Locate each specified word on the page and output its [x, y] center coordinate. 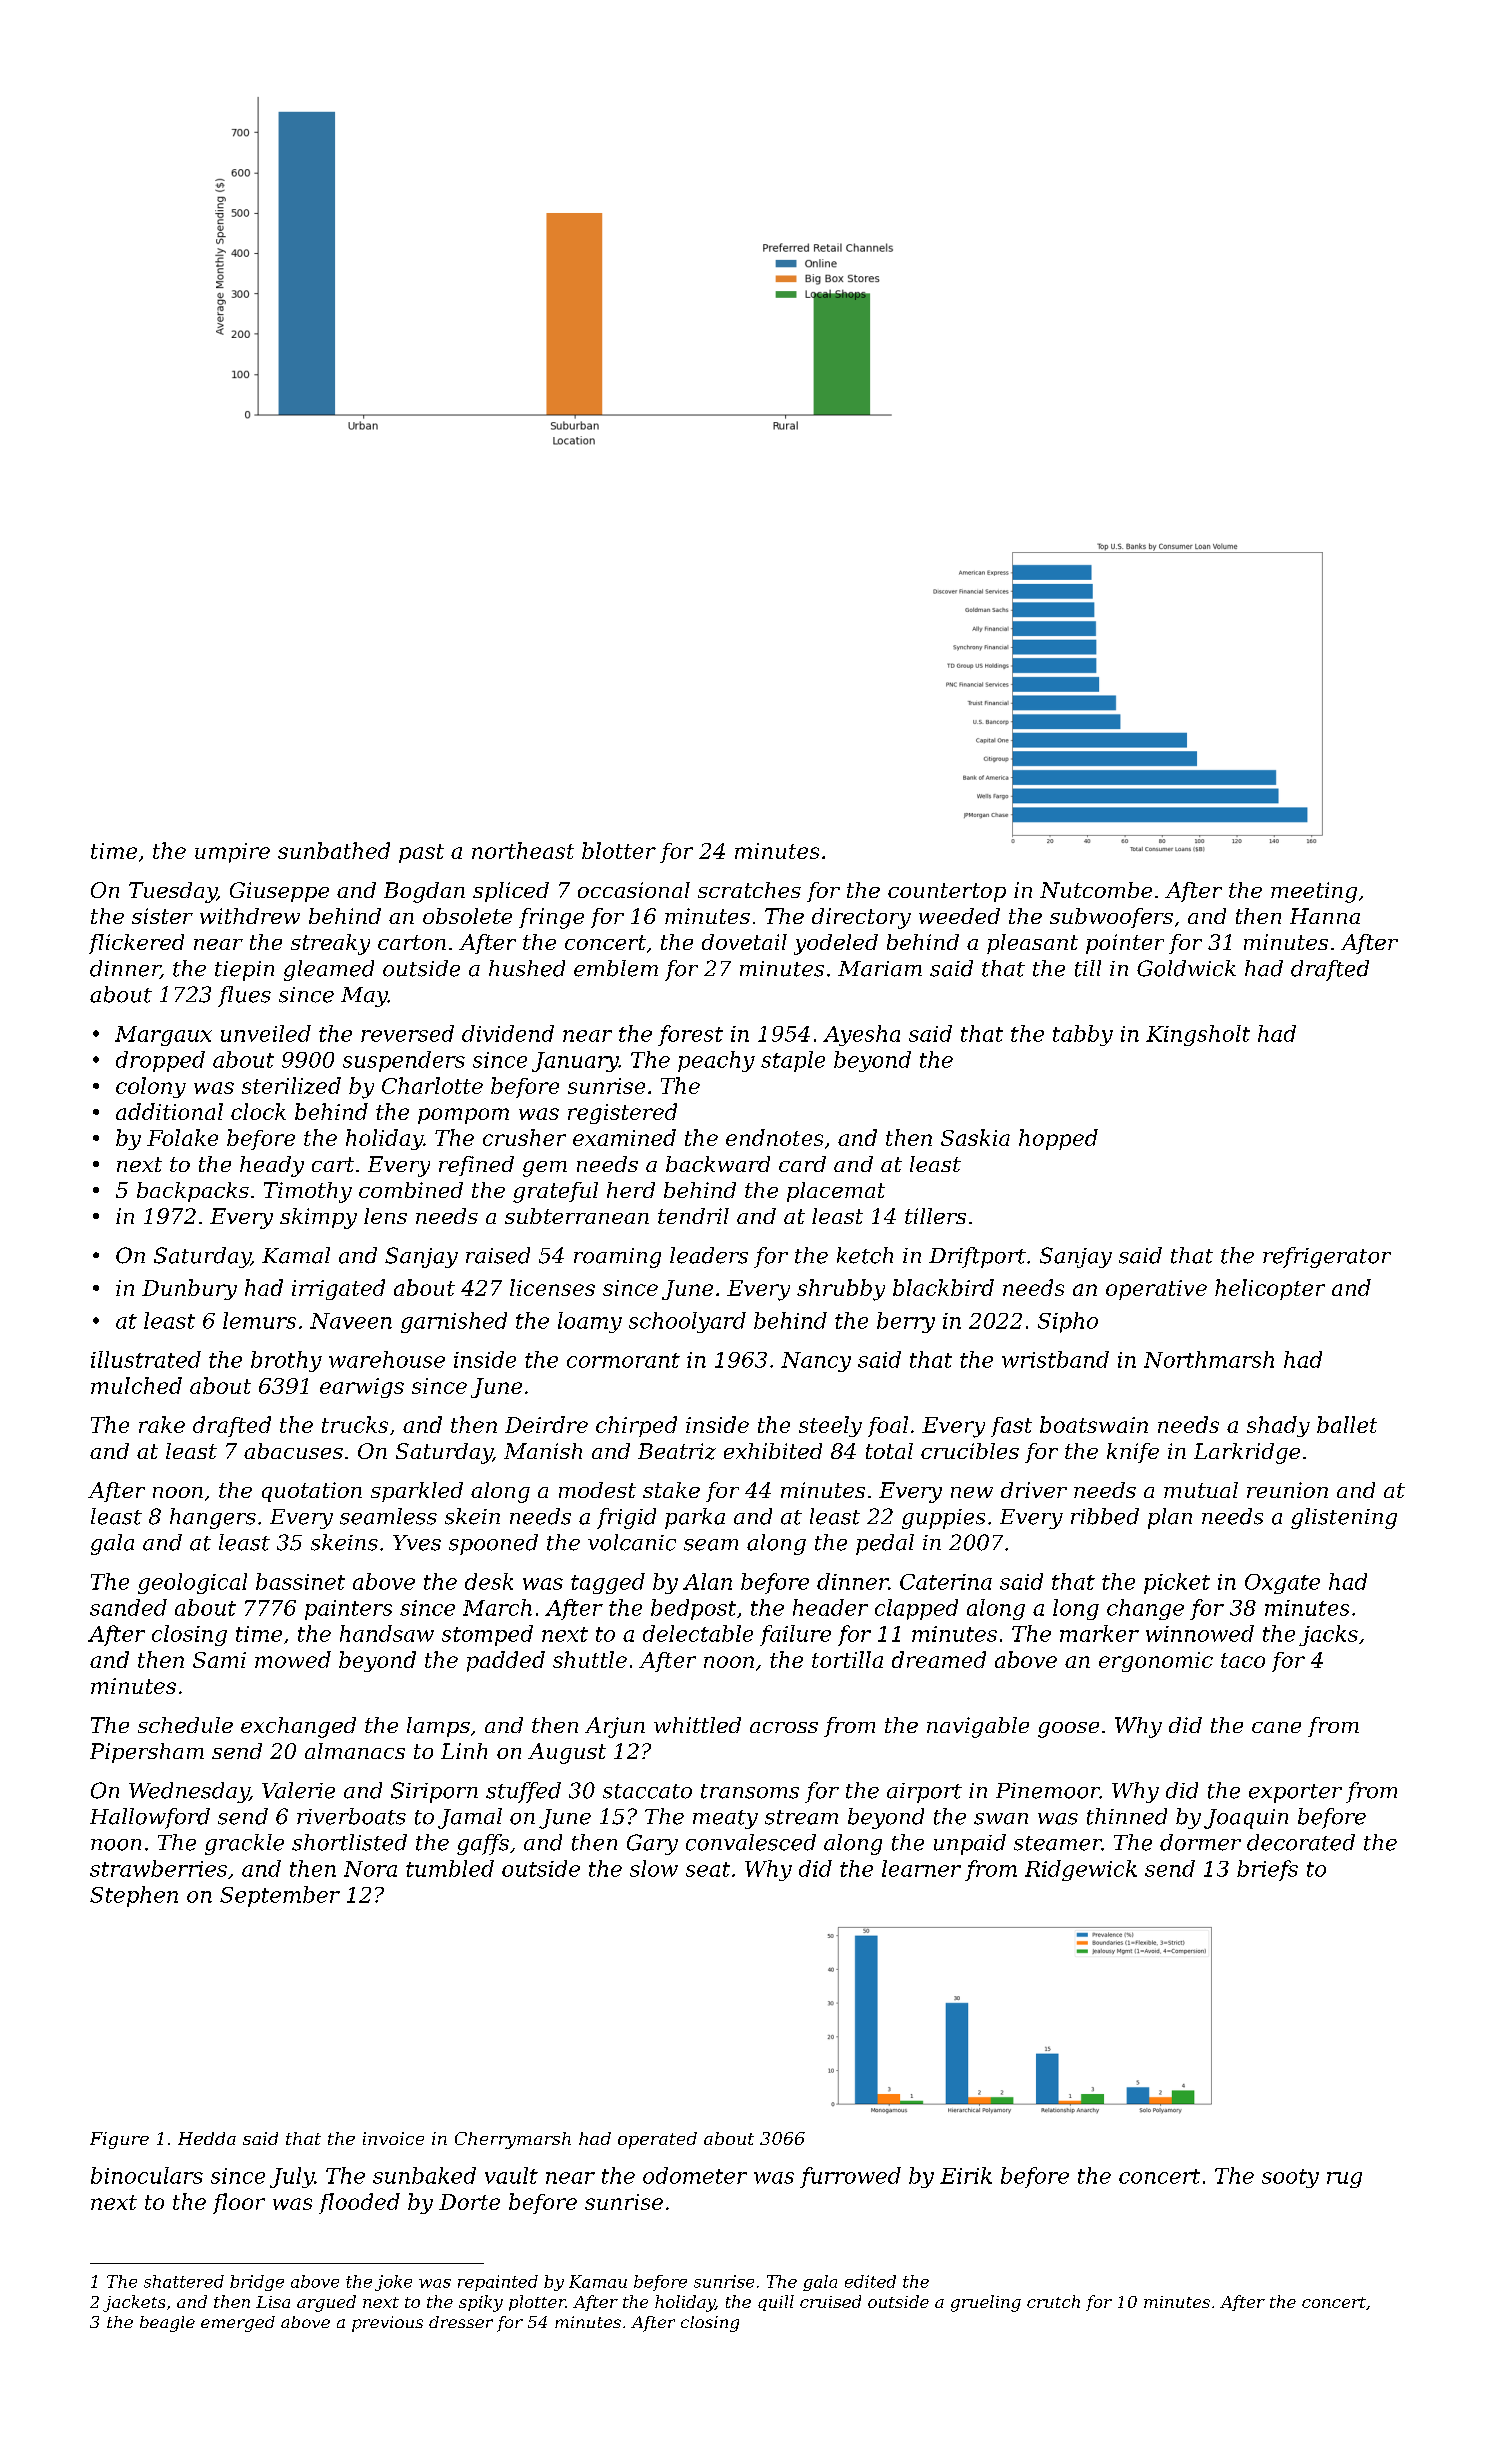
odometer [695, 2175]
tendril [693, 1216]
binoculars [147, 2175]
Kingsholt [1198, 1035]
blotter [619, 850]
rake [162, 1424]
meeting [1314, 892]
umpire [232, 853]
